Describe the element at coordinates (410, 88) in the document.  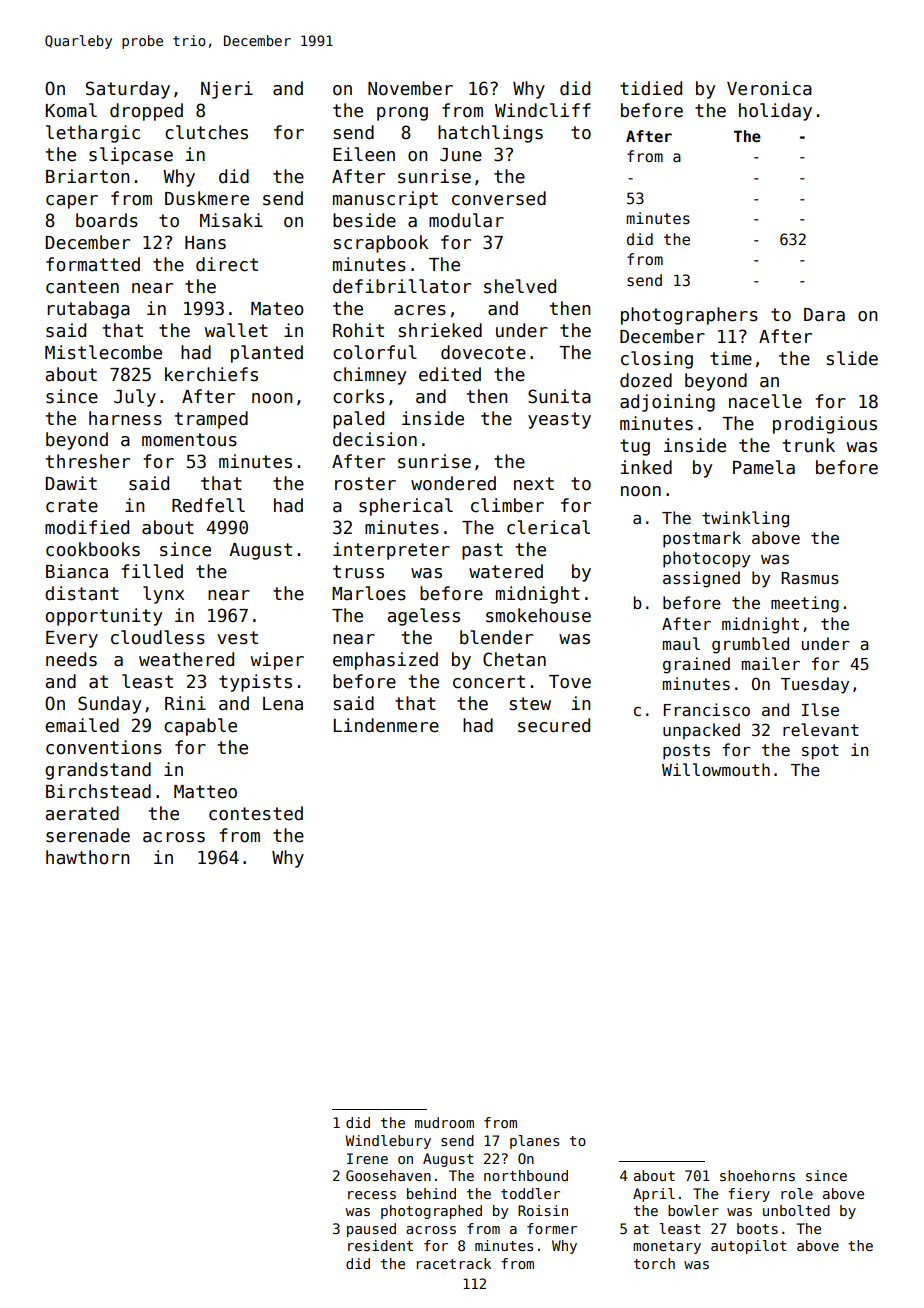
I see `November` at that location.
